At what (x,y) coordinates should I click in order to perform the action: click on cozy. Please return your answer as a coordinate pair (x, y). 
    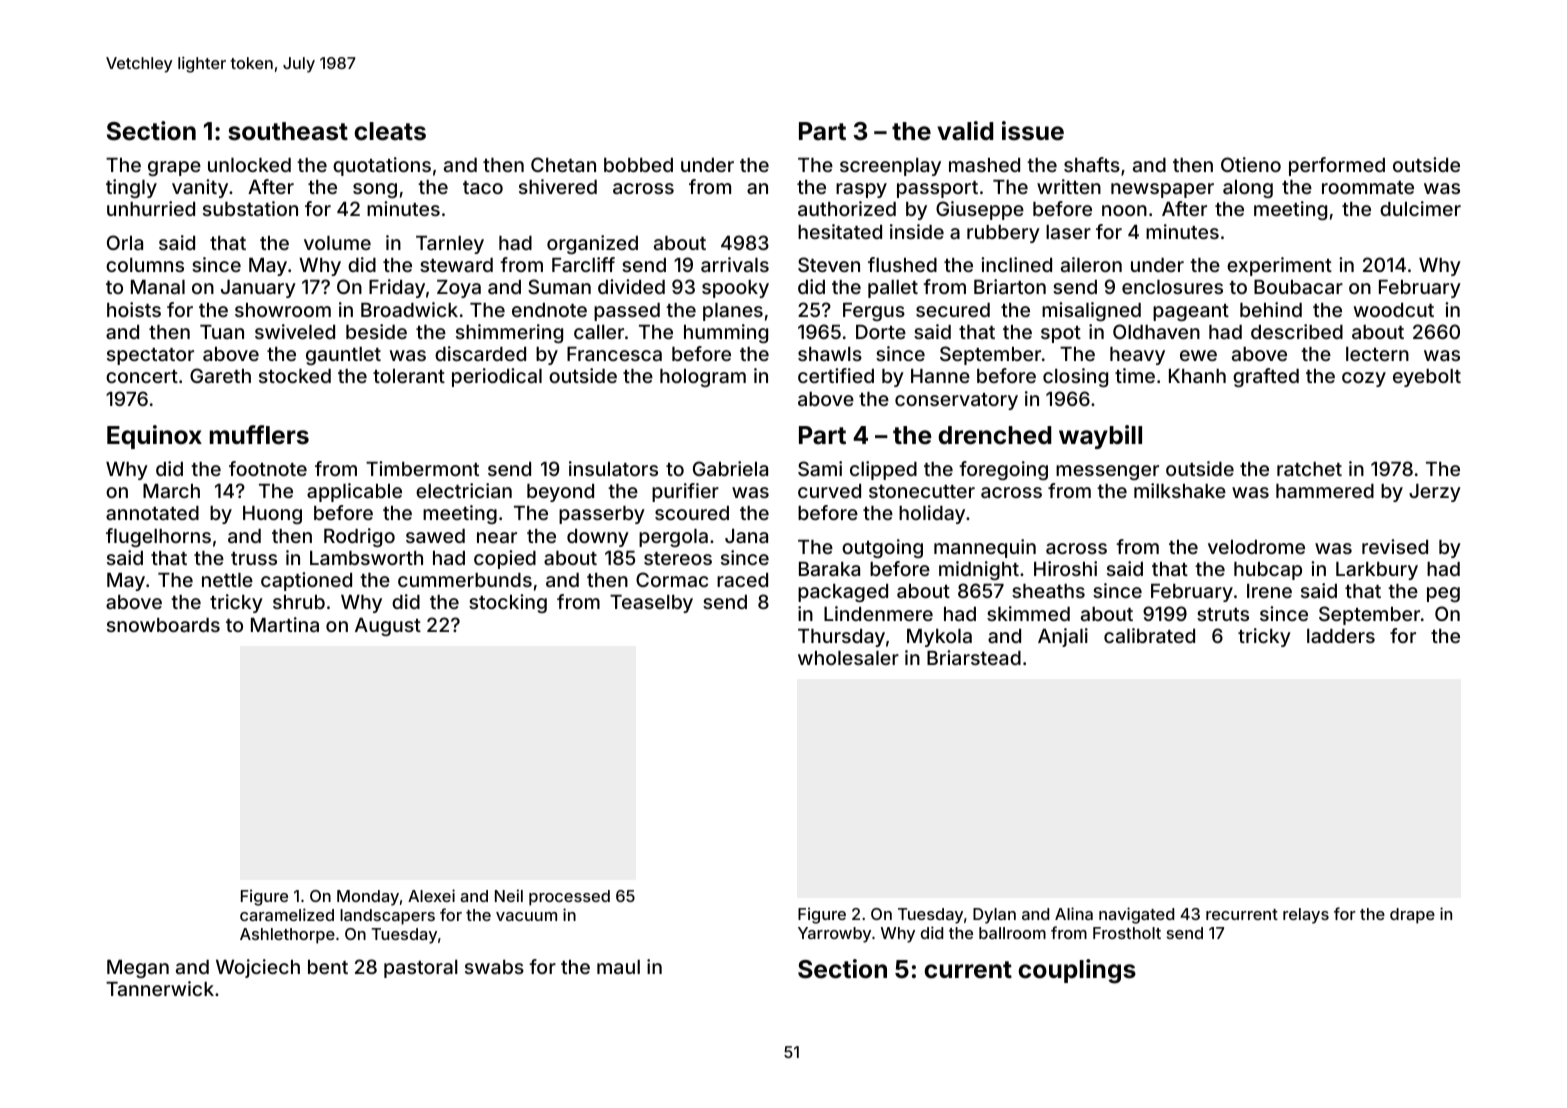
    Looking at the image, I should click on (1364, 379).
